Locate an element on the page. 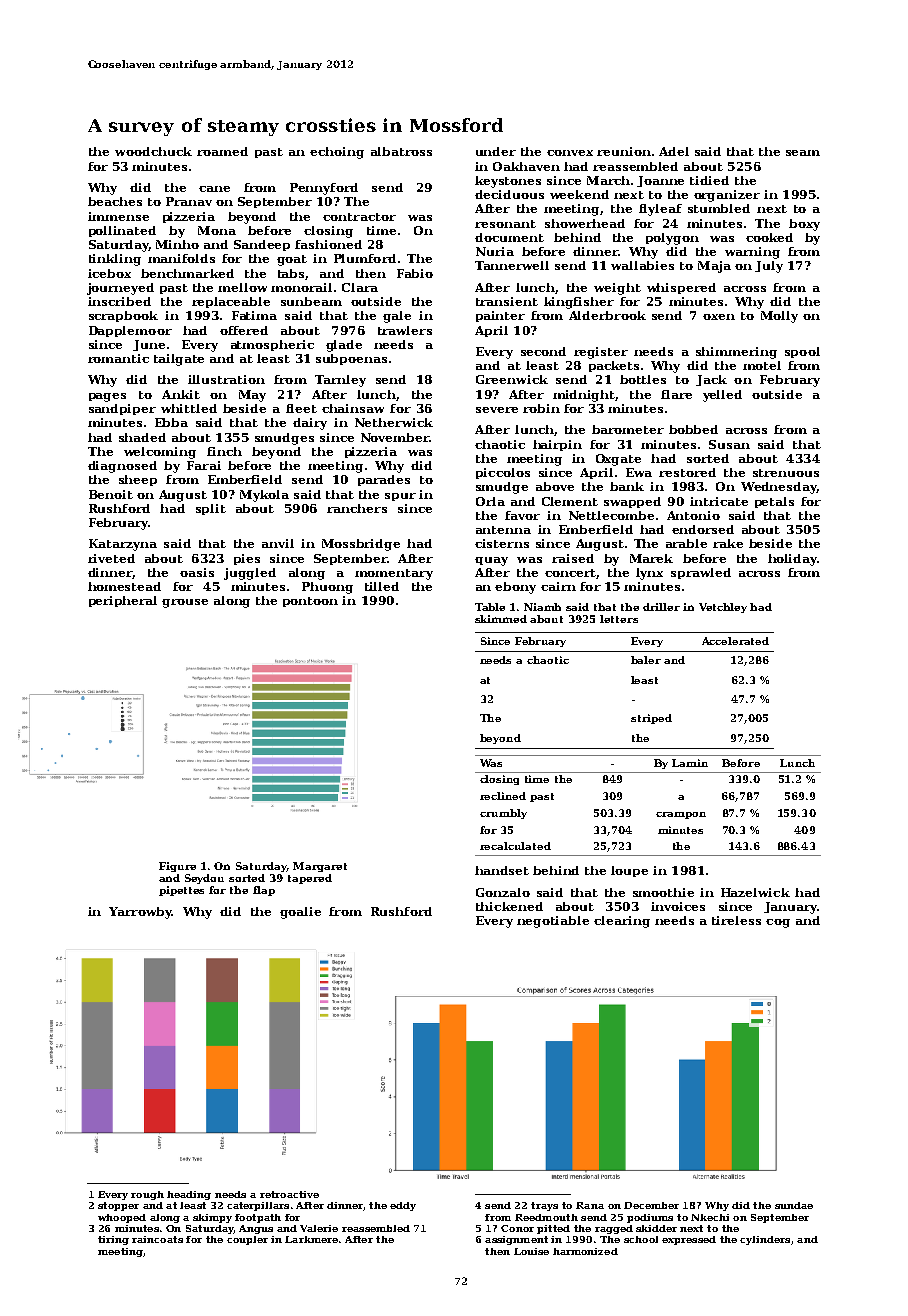 This page has width=908, height=1316. Margaret is located at coordinates (320, 867).
